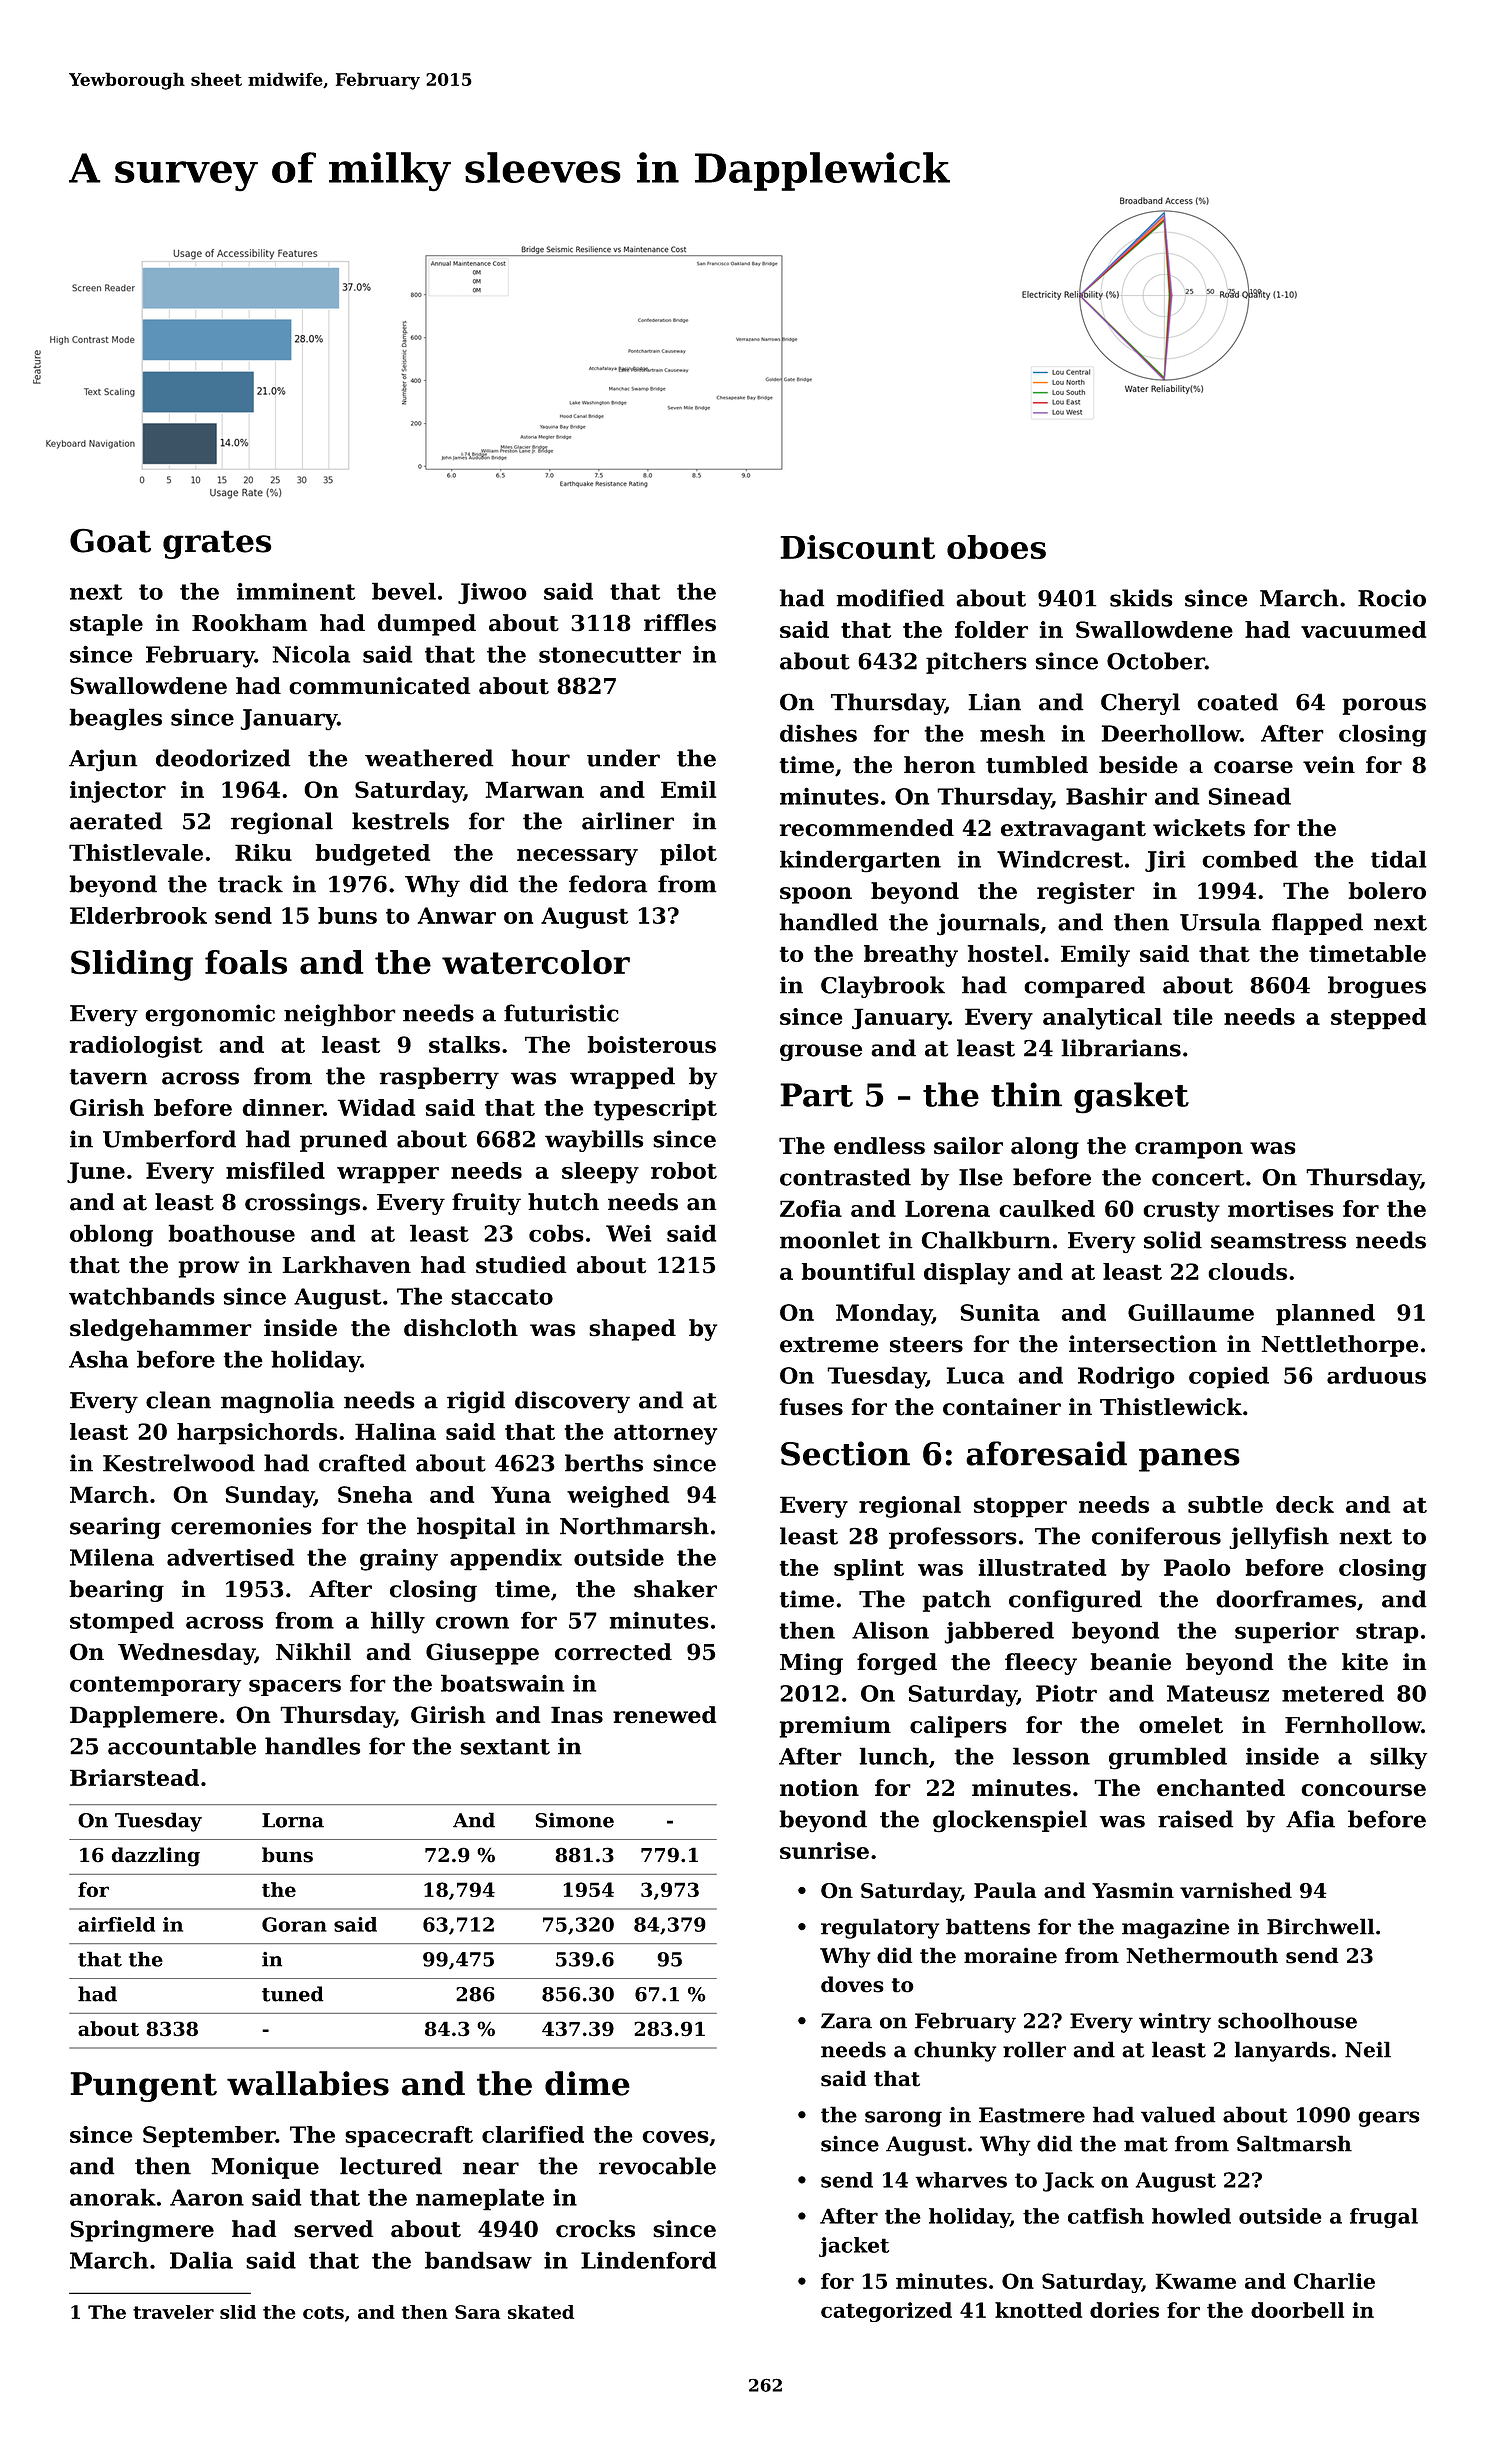 Image resolution: width=1496 pixels, height=2464 pixels. I want to click on planned, so click(1325, 1315).
